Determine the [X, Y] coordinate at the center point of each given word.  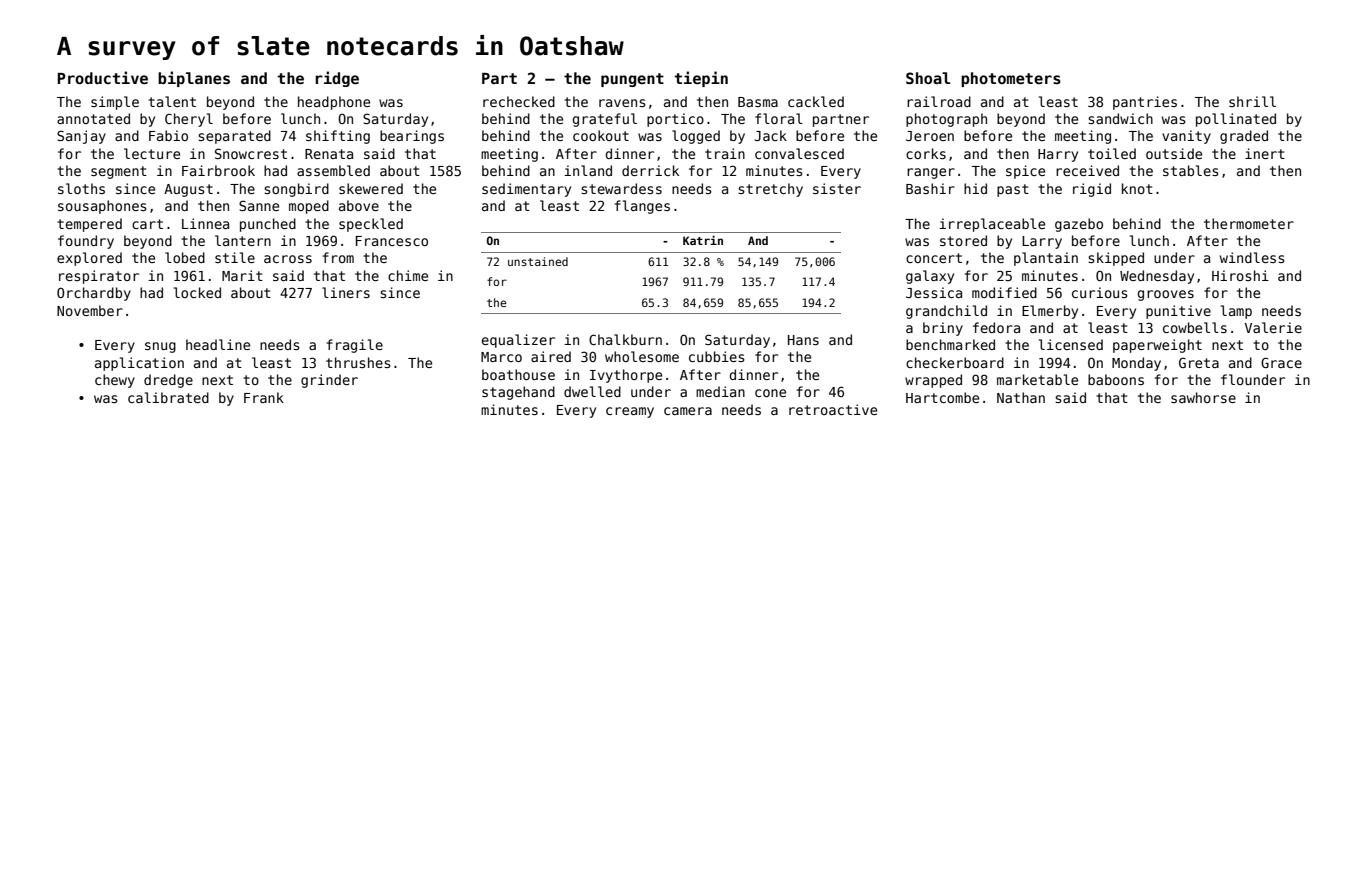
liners [346, 292]
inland [588, 170]
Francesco [392, 241]
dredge [168, 381]
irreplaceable [992, 225]
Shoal [928, 78]
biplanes [194, 79]
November [90, 310]
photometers [1011, 79]
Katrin [703, 240]
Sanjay [81, 137]
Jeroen [930, 136]
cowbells [1195, 327]
